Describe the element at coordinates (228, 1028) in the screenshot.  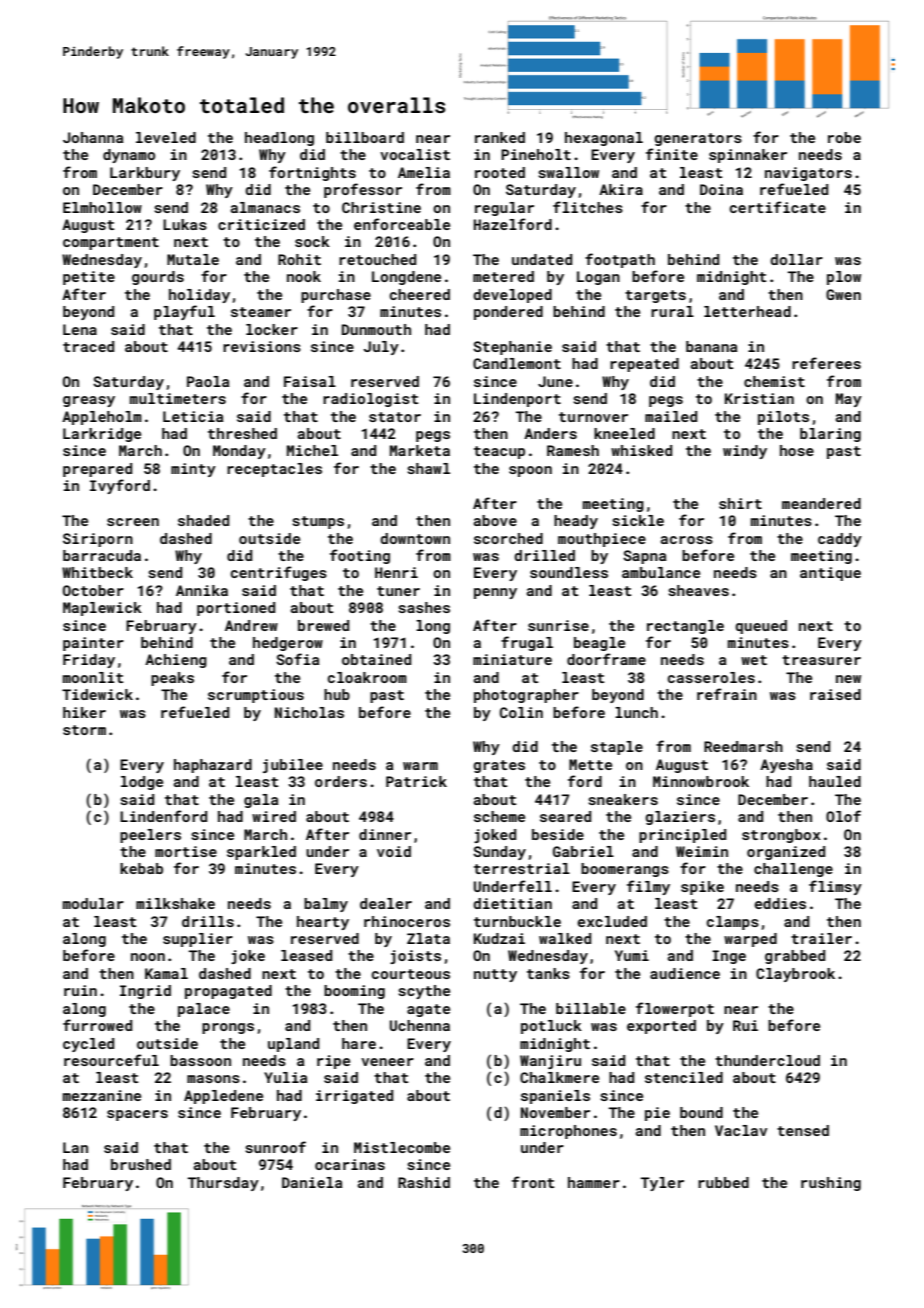
I see `prongs` at that location.
